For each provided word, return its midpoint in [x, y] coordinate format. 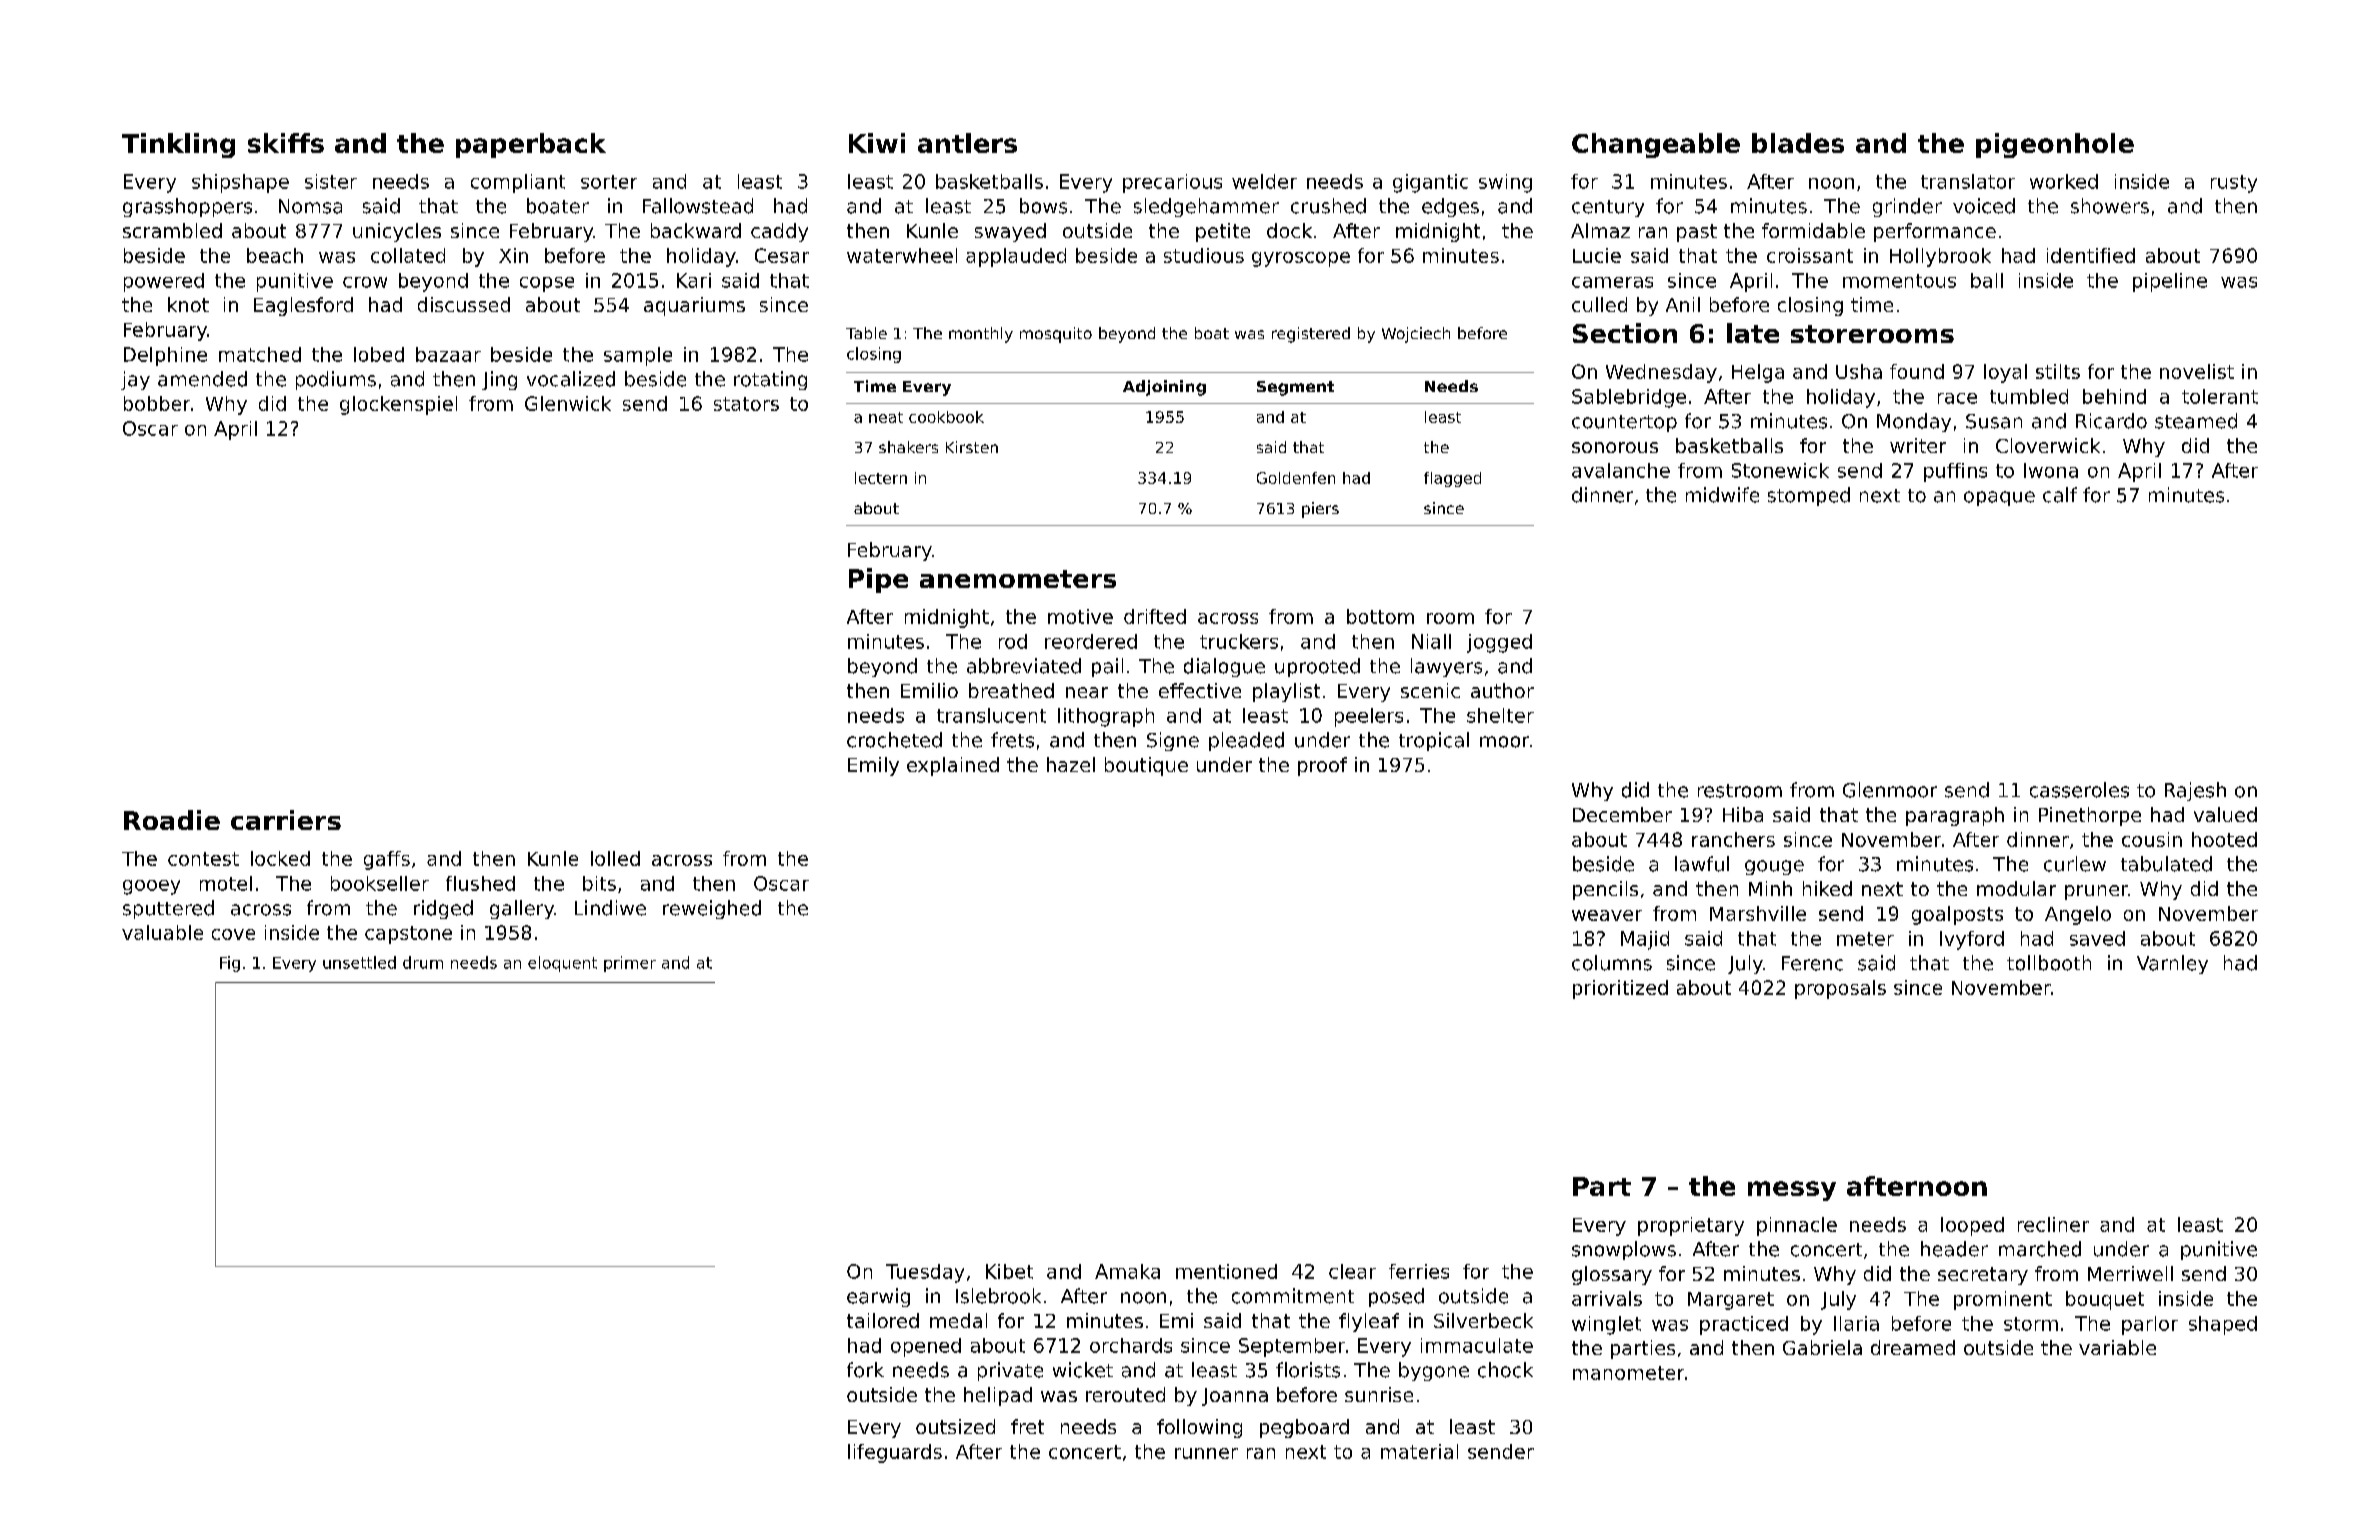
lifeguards [895, 1453]
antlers [967, 143]
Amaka [1127, 1271]
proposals [1840, 989]
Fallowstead [698, 206]
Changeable [1656, 145]
